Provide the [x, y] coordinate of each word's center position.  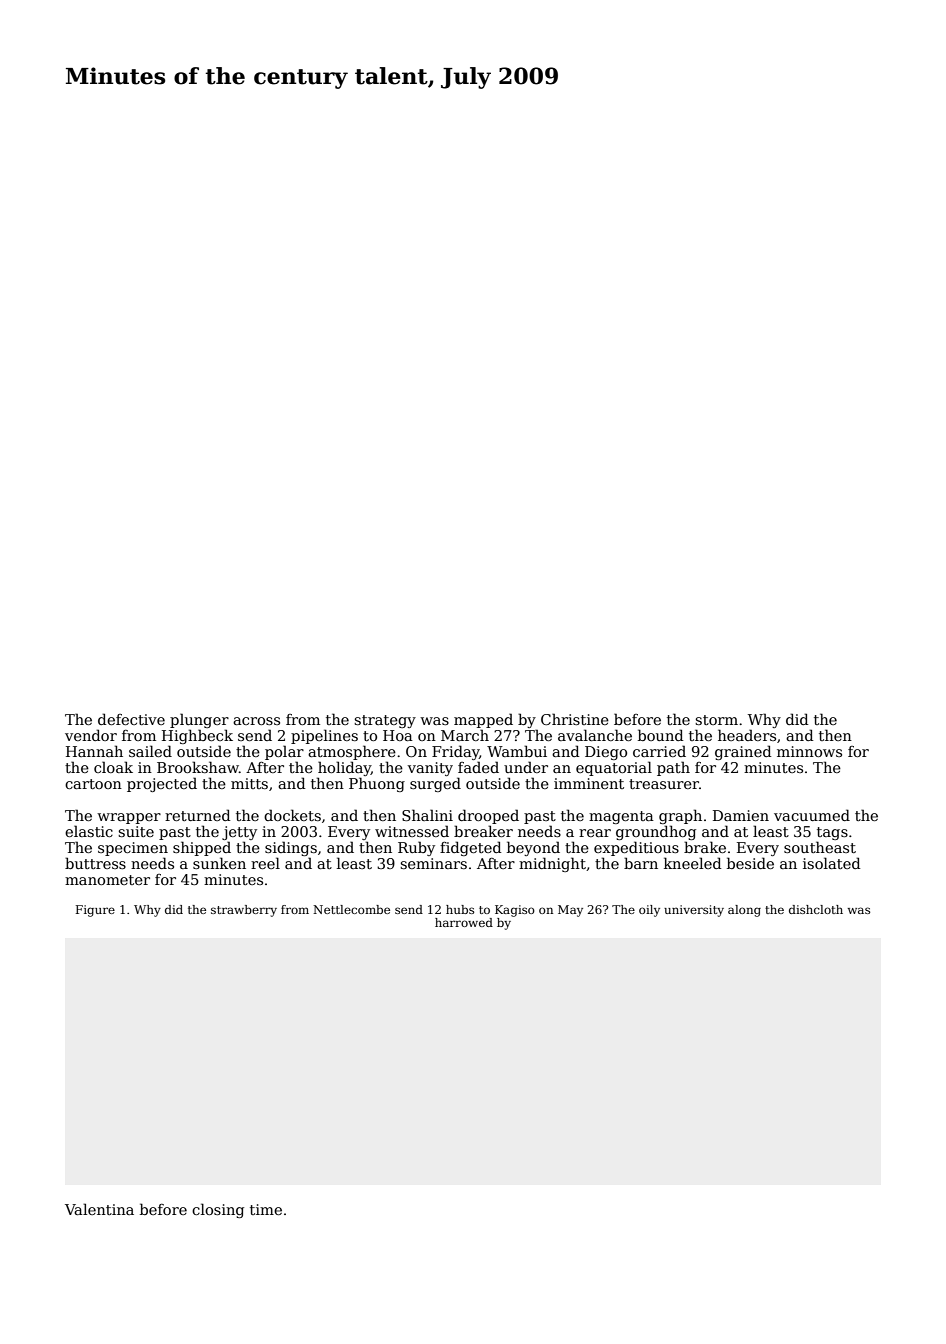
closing [218, 1210]
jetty [239, 833]
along [744, 911]
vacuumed [812, 815]
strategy [385, 721]
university [694, 911]
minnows [809, 751]
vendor [91, 735]
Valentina [99, 1209]
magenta [621, 817]
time [266, 1209]
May [570, 911]
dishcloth [816, 909]
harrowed [464, 922]
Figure [95, 911]
